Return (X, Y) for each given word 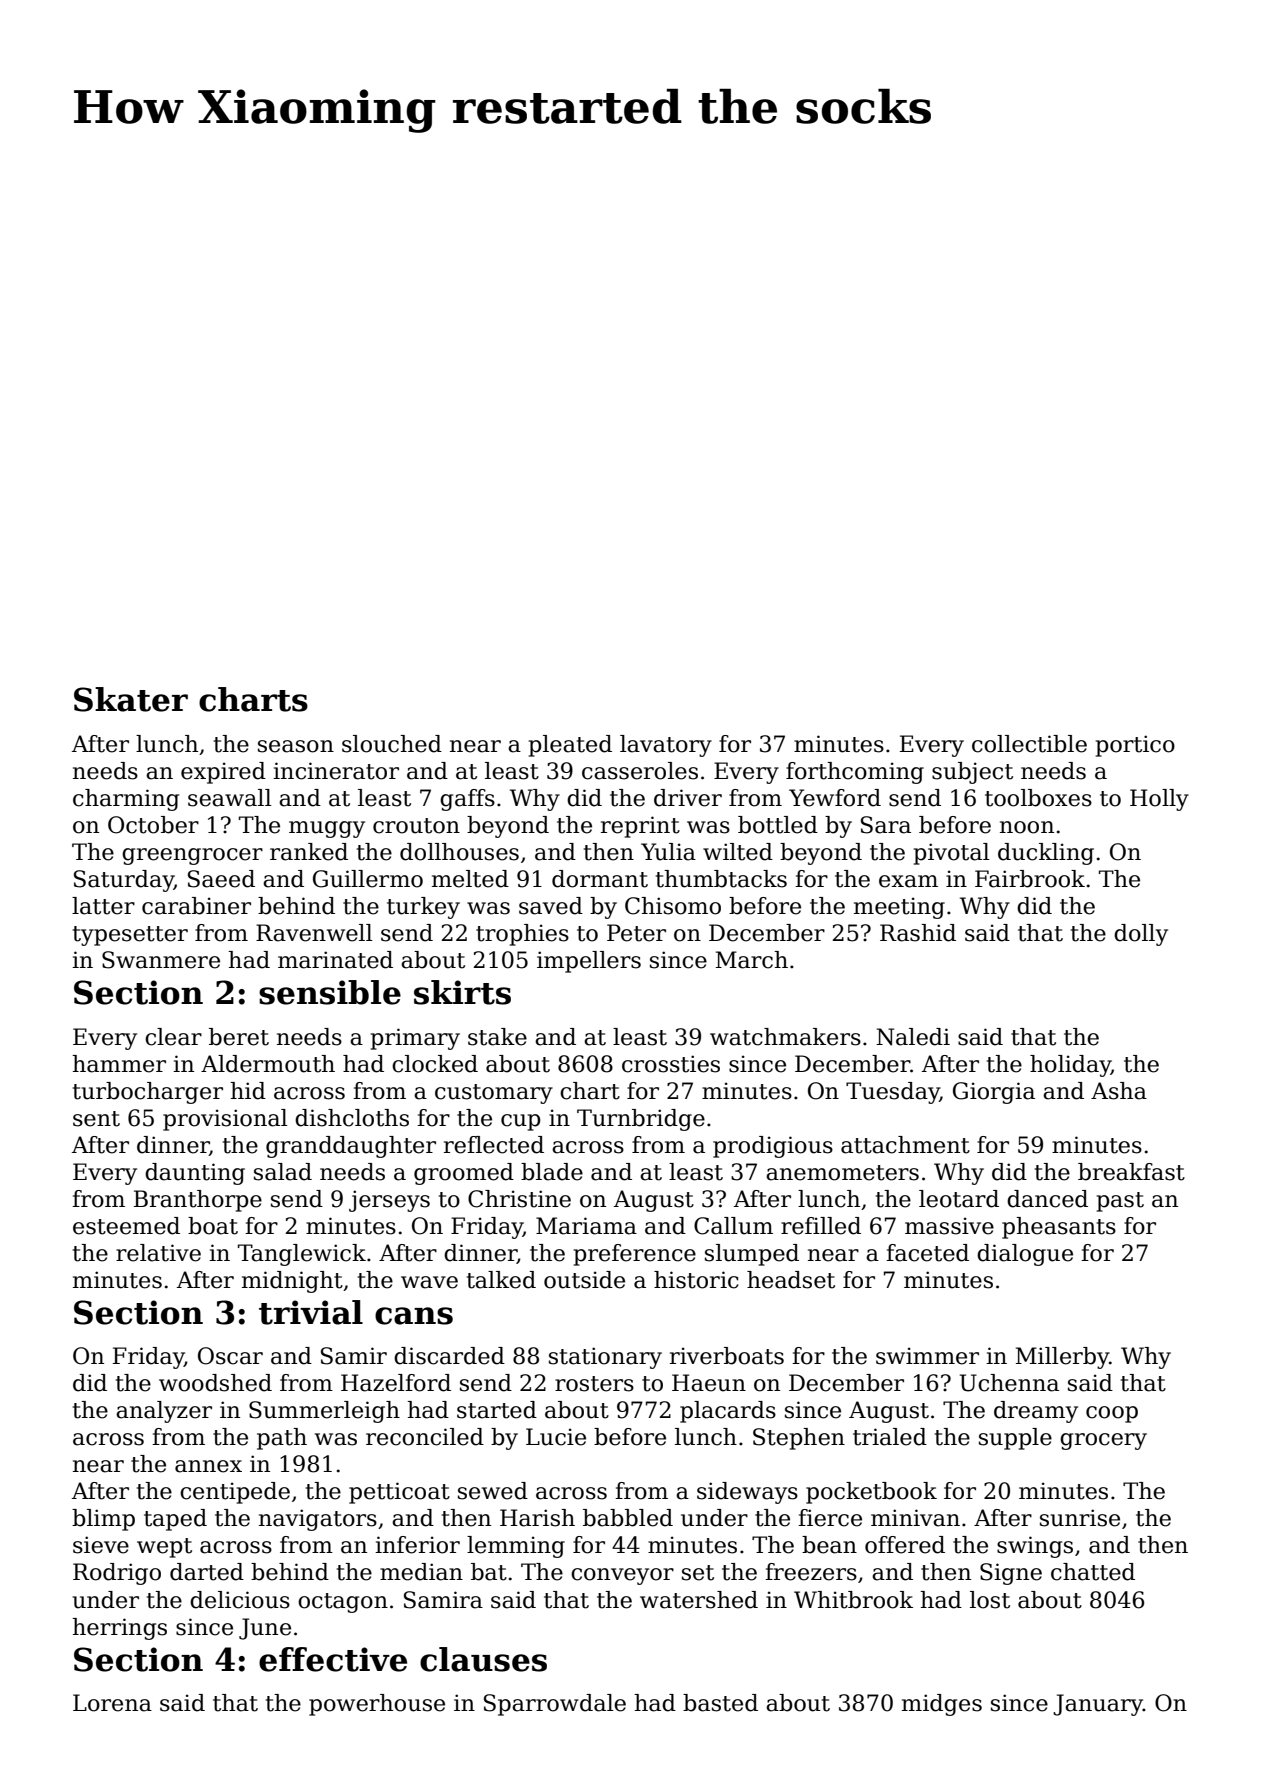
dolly (1141, 935)
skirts (462, 992)
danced (1047, 1199)
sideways (747, 1493)
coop (1112, 1414)
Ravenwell (314, 933)
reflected (494, 1145)
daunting (195, 1174)
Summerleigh (324, 1412)
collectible (1029, 744)
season (296, 746)
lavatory (666, 746)
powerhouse (377, 1705)
